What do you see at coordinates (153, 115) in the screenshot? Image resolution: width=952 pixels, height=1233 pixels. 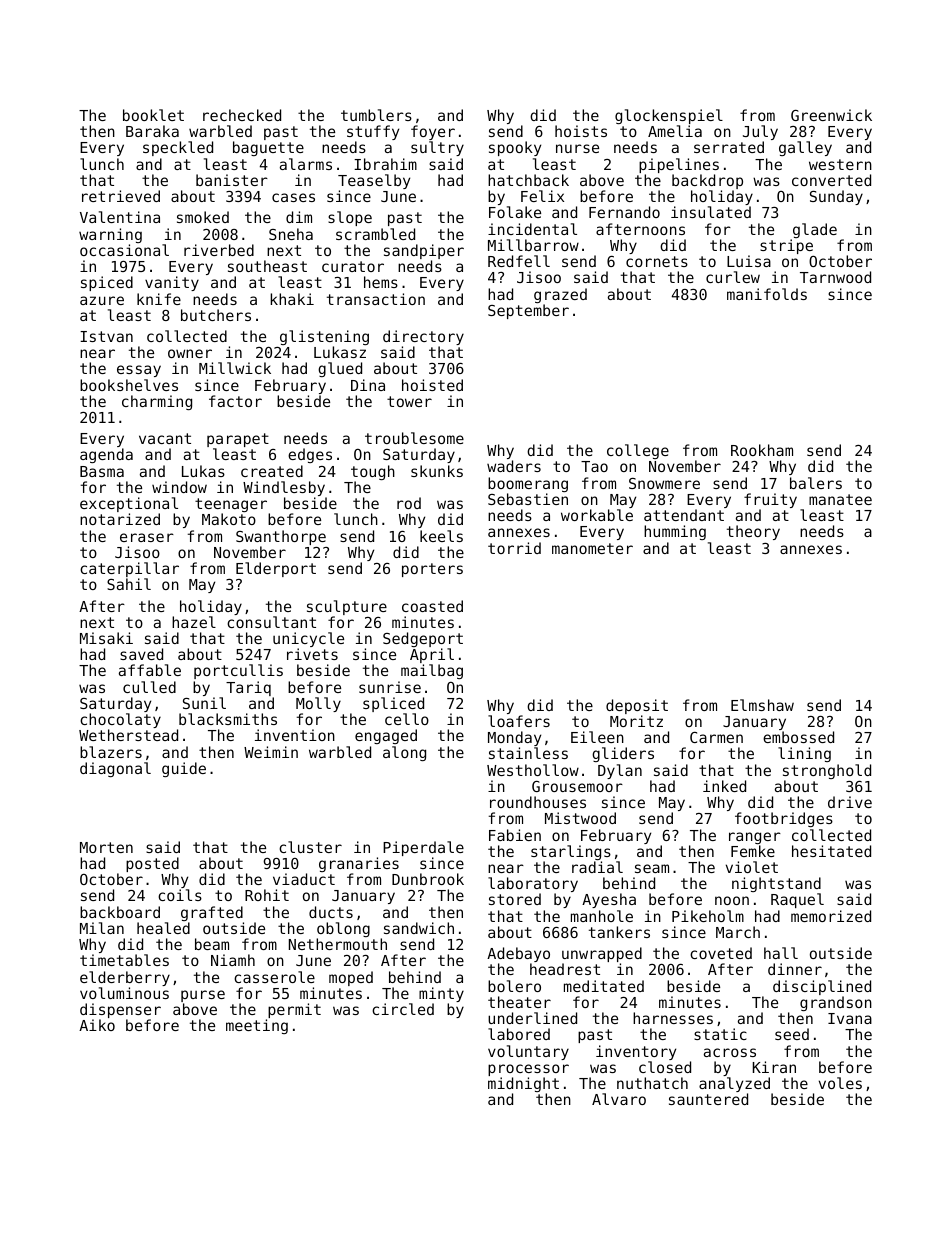 I see `booklet` at bounding box center [153, 115].
